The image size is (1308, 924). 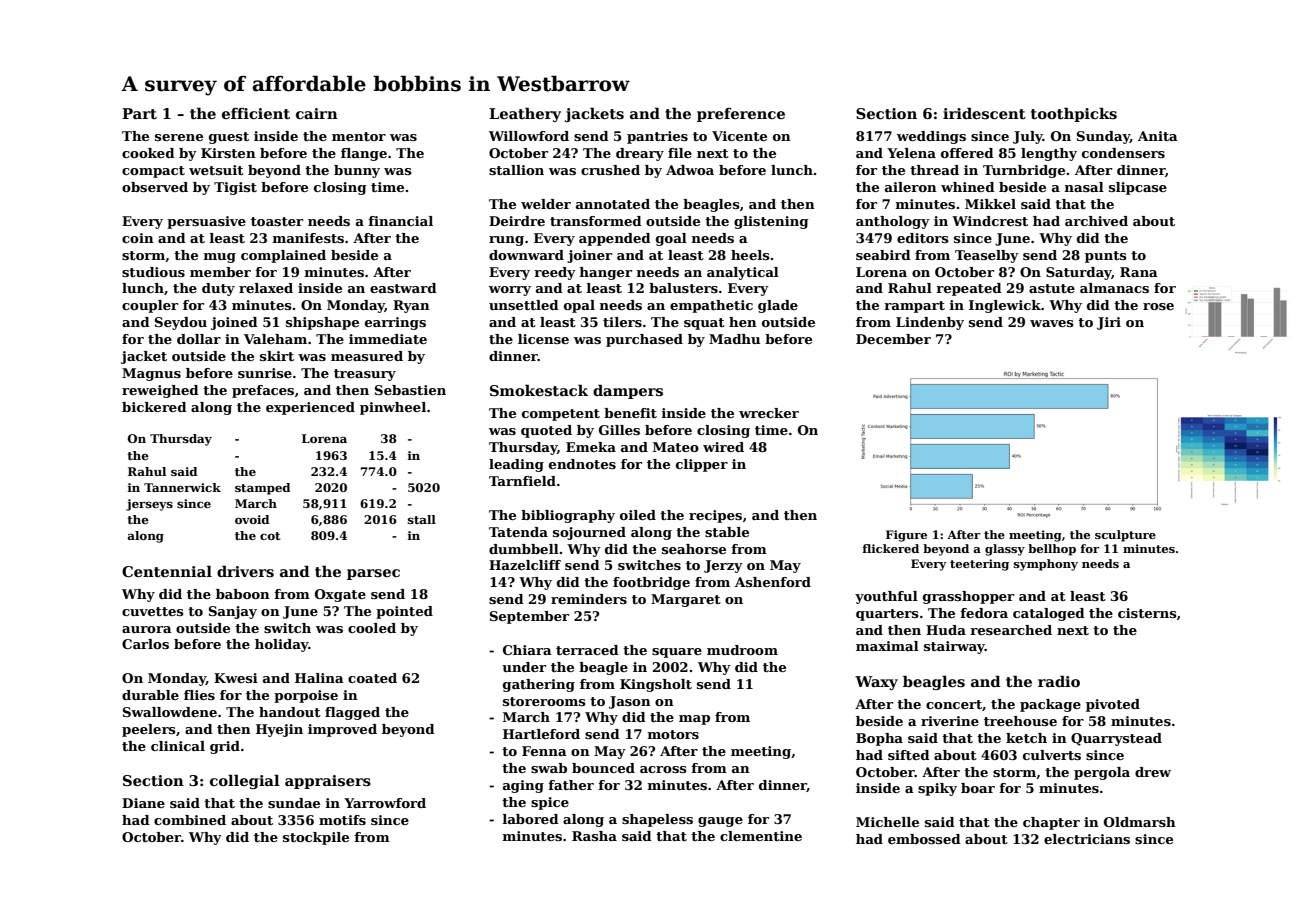 What do you see at coordinates (591, 447) in the page?
I see `Emeka` at bounding box center [591, 447].
